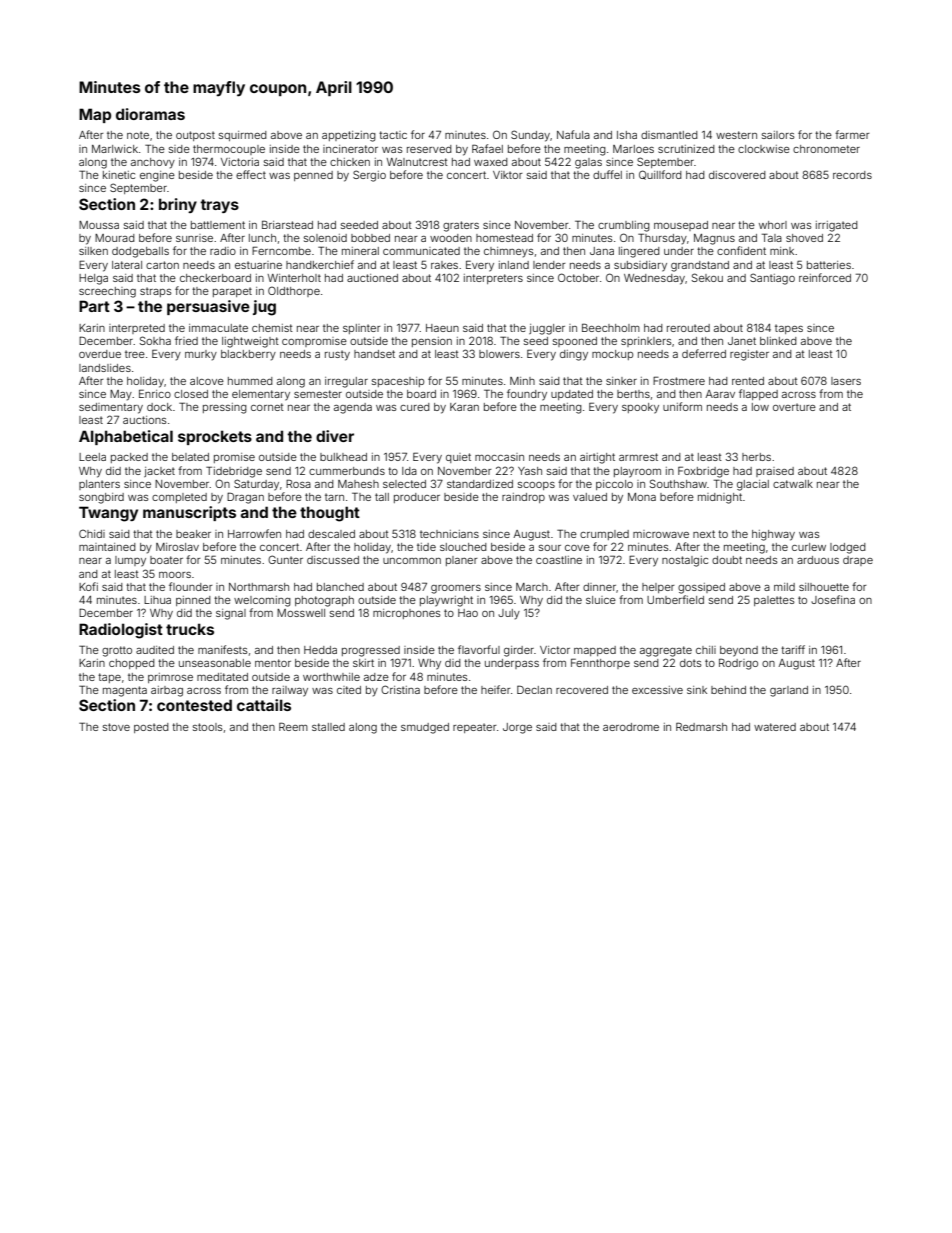 The image size is (952, 1233). Describe the element at coordinates (720, 498) in the screenshot. I see `midnight` at that location.
